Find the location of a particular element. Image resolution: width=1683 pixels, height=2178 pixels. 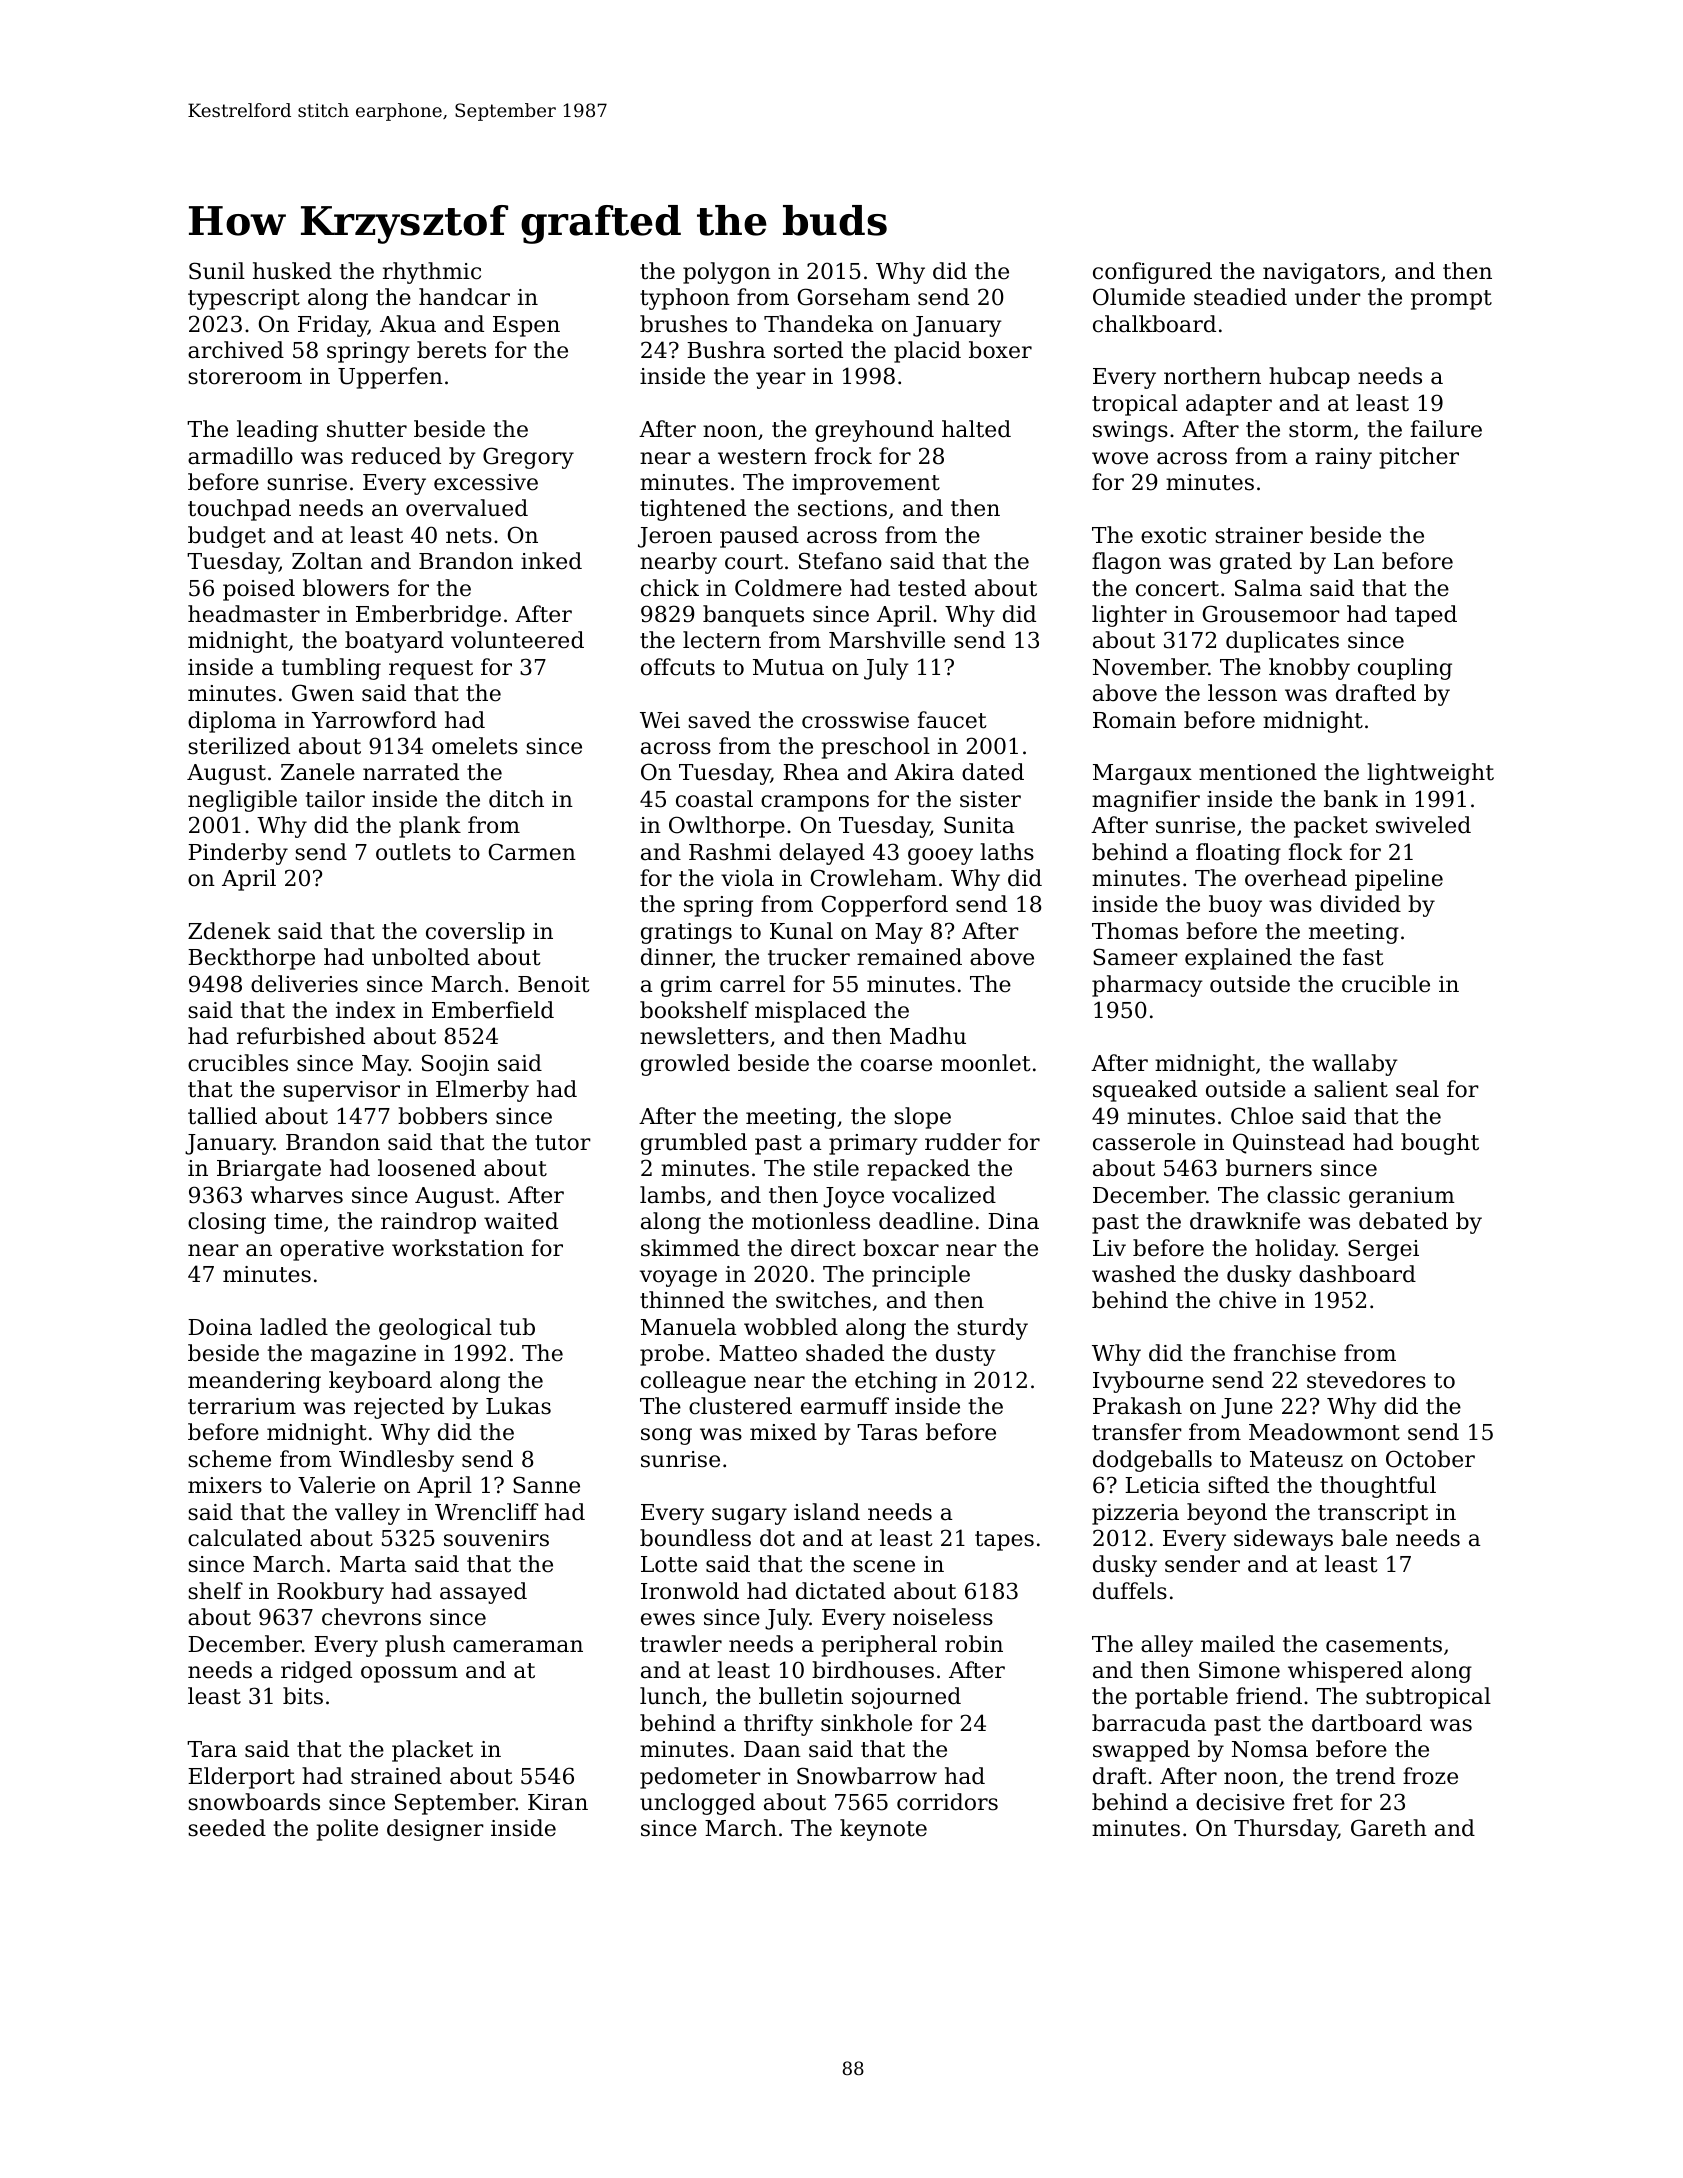

touchpad is located at coordinates (239, 510).
